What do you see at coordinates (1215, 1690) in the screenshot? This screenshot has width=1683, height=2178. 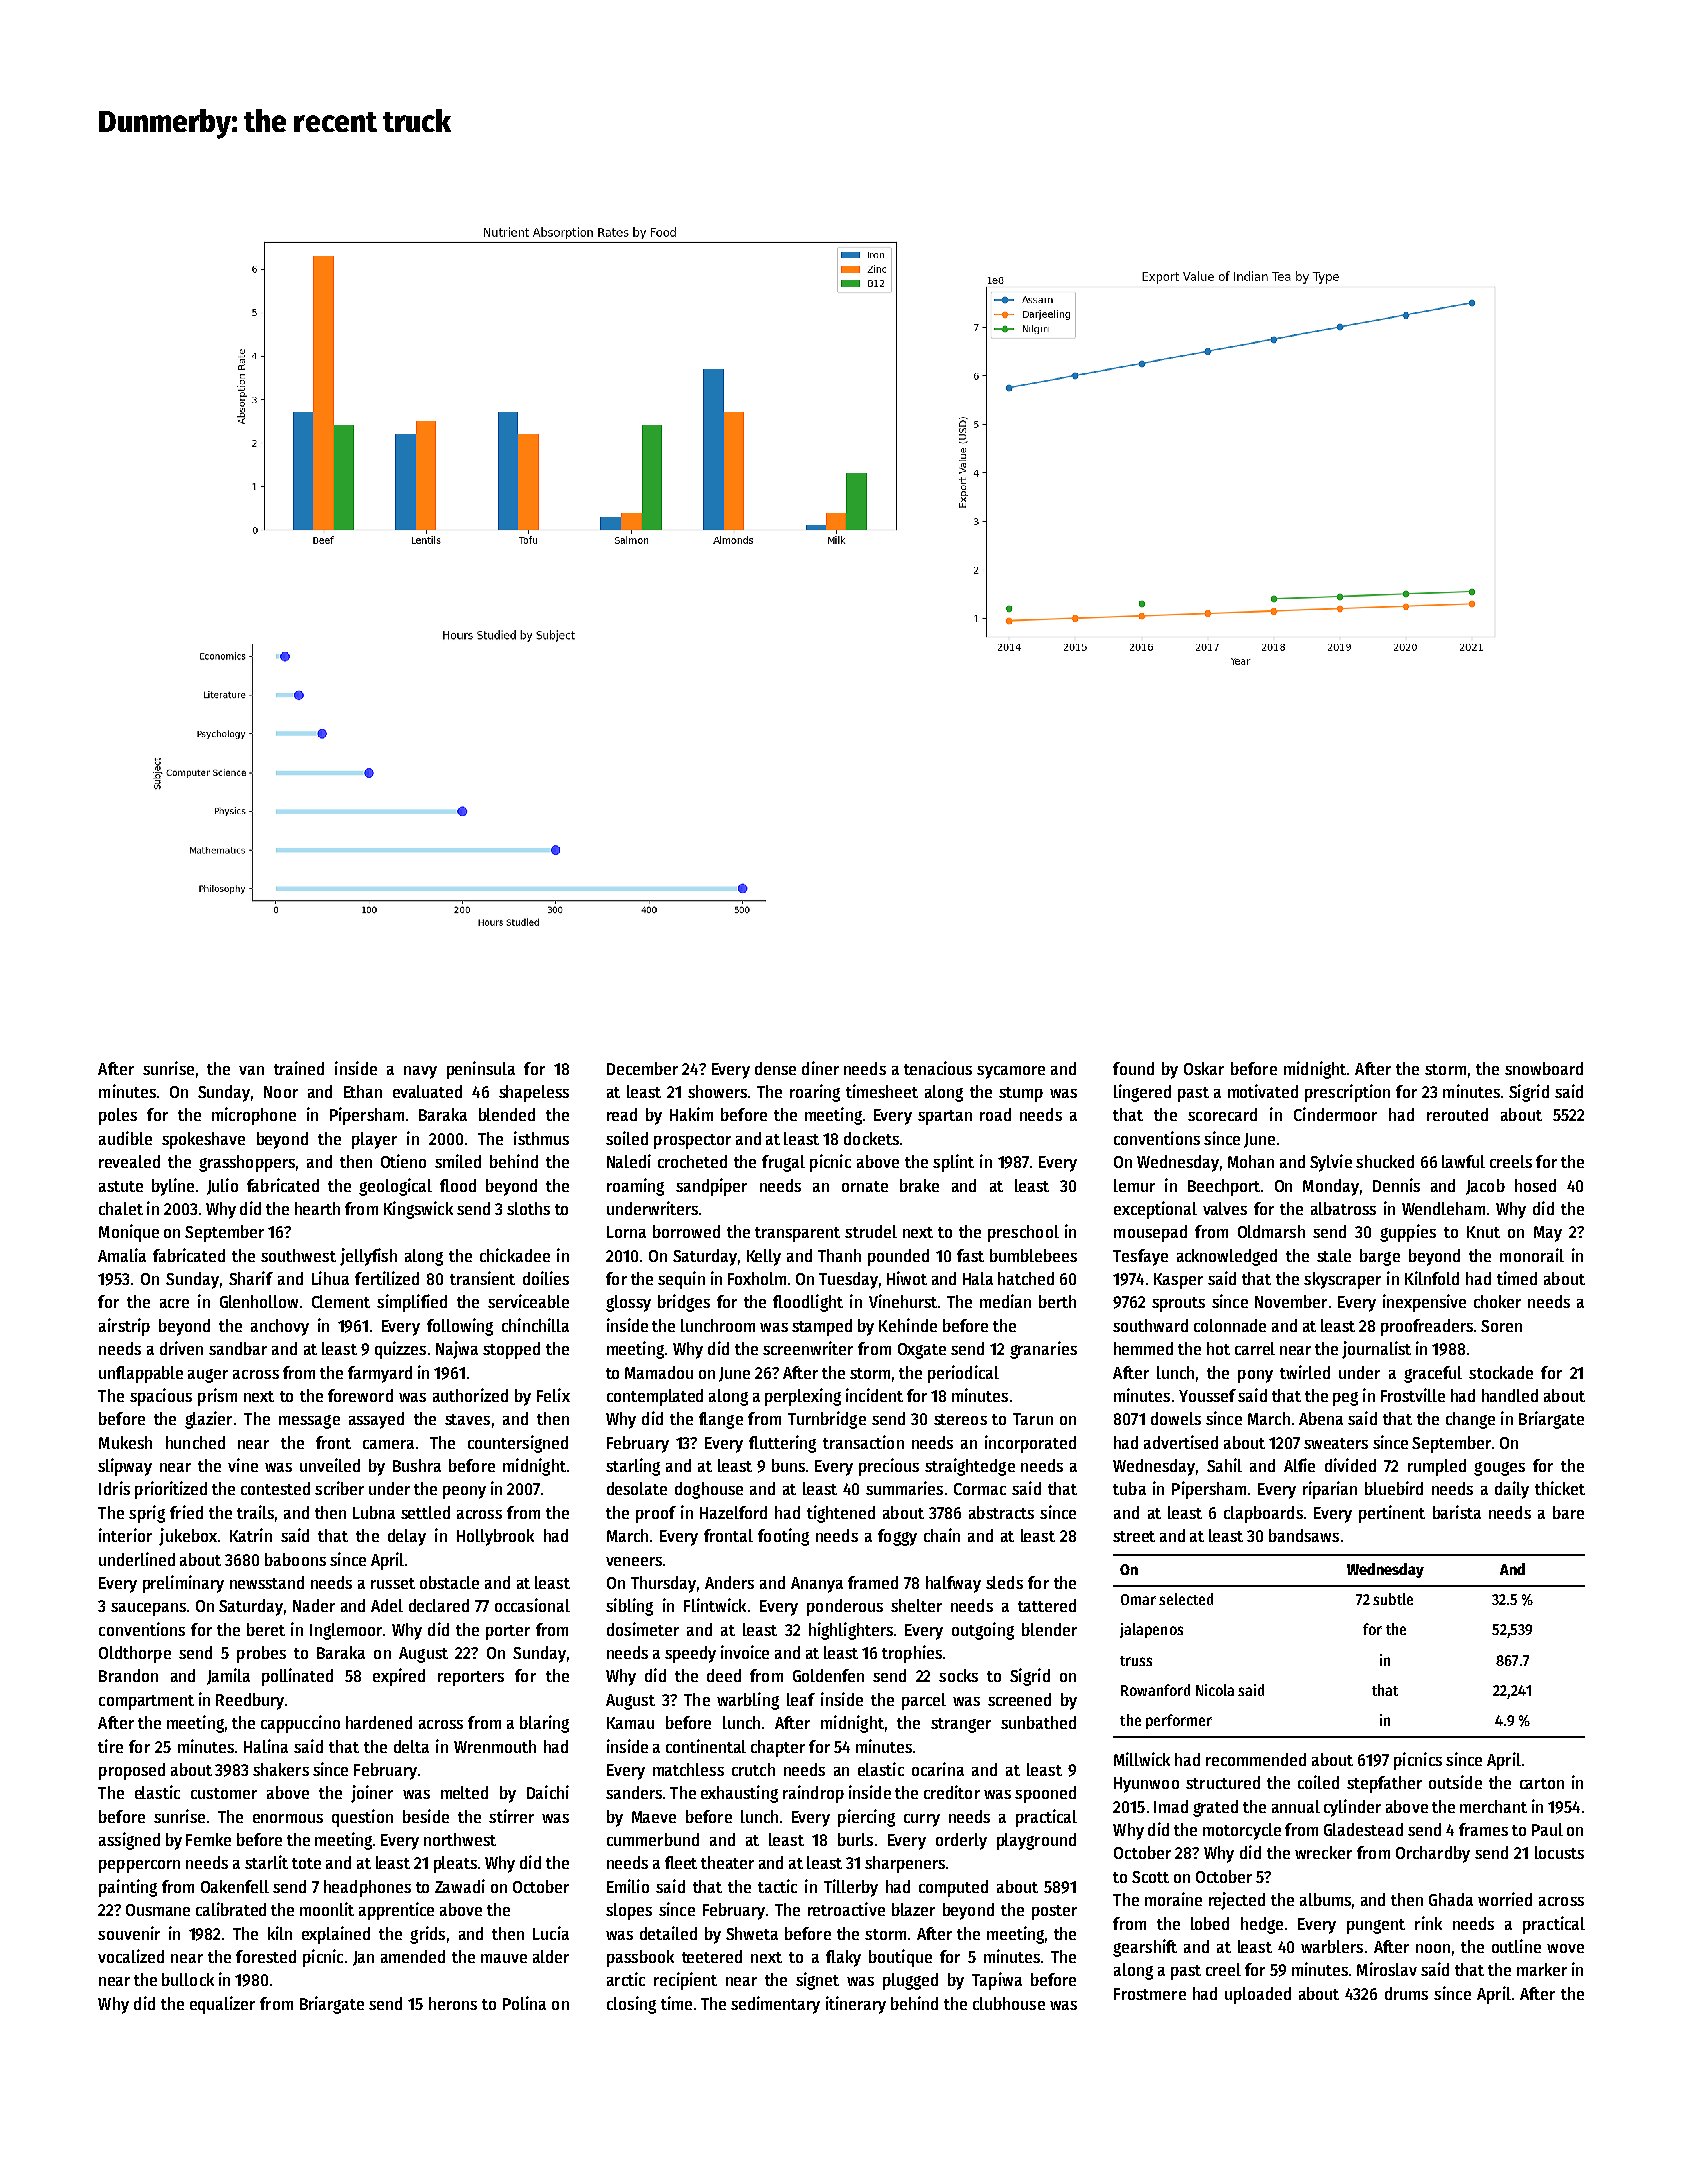 I see `Nicola` at bounding box center [1215, 1690].
